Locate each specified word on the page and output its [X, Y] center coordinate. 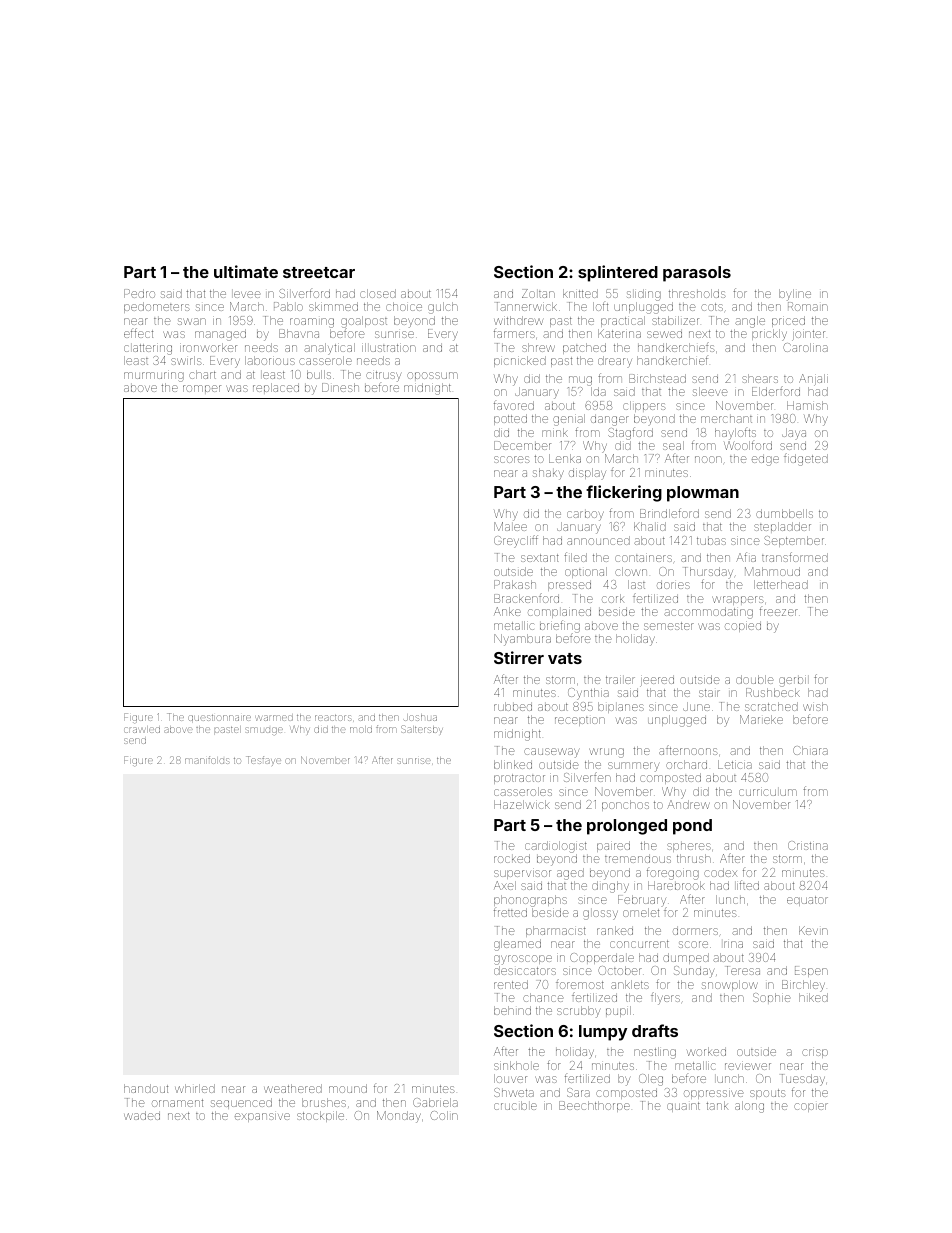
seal [673, 445]
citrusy [383, 376]
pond [692, 827]
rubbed [513, 706]
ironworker [208, 347]
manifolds [207, 760]
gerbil [792, 682]
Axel [505, 885]
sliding [644, 295]
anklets [630, 984]
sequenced [241, 1103]
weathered [293, 1088]
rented [511, 984]
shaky [548, 474]
